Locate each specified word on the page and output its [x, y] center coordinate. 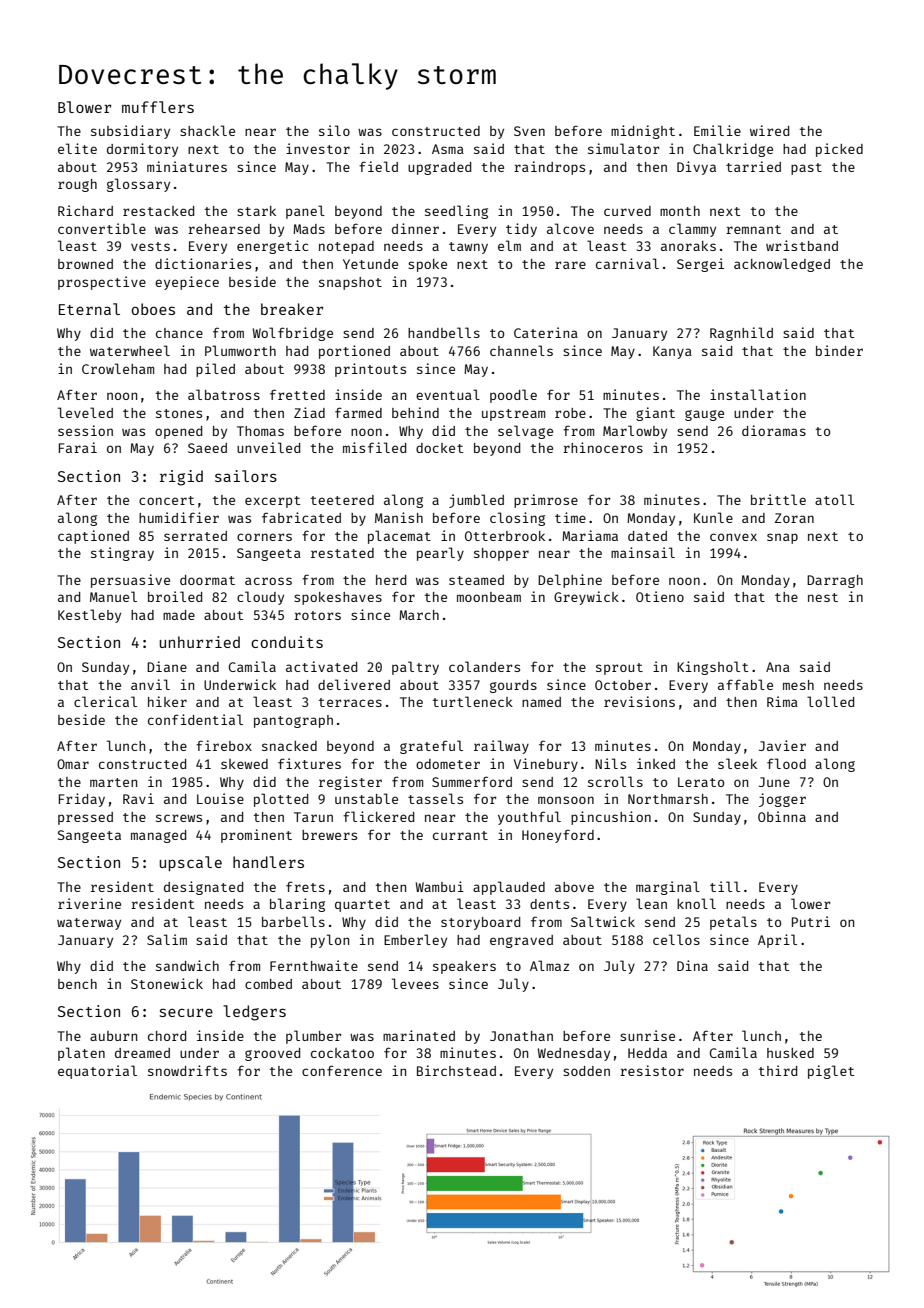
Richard [85, 210]
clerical [105, 701]
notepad [346, 247]
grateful [431, 747]
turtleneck [473, 701]
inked [656, 763]
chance [179, 333]
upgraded [439, 168]
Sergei [700, 265]
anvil [150, 684]
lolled [830, 701]
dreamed [142, 1053]
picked [839, 150]
